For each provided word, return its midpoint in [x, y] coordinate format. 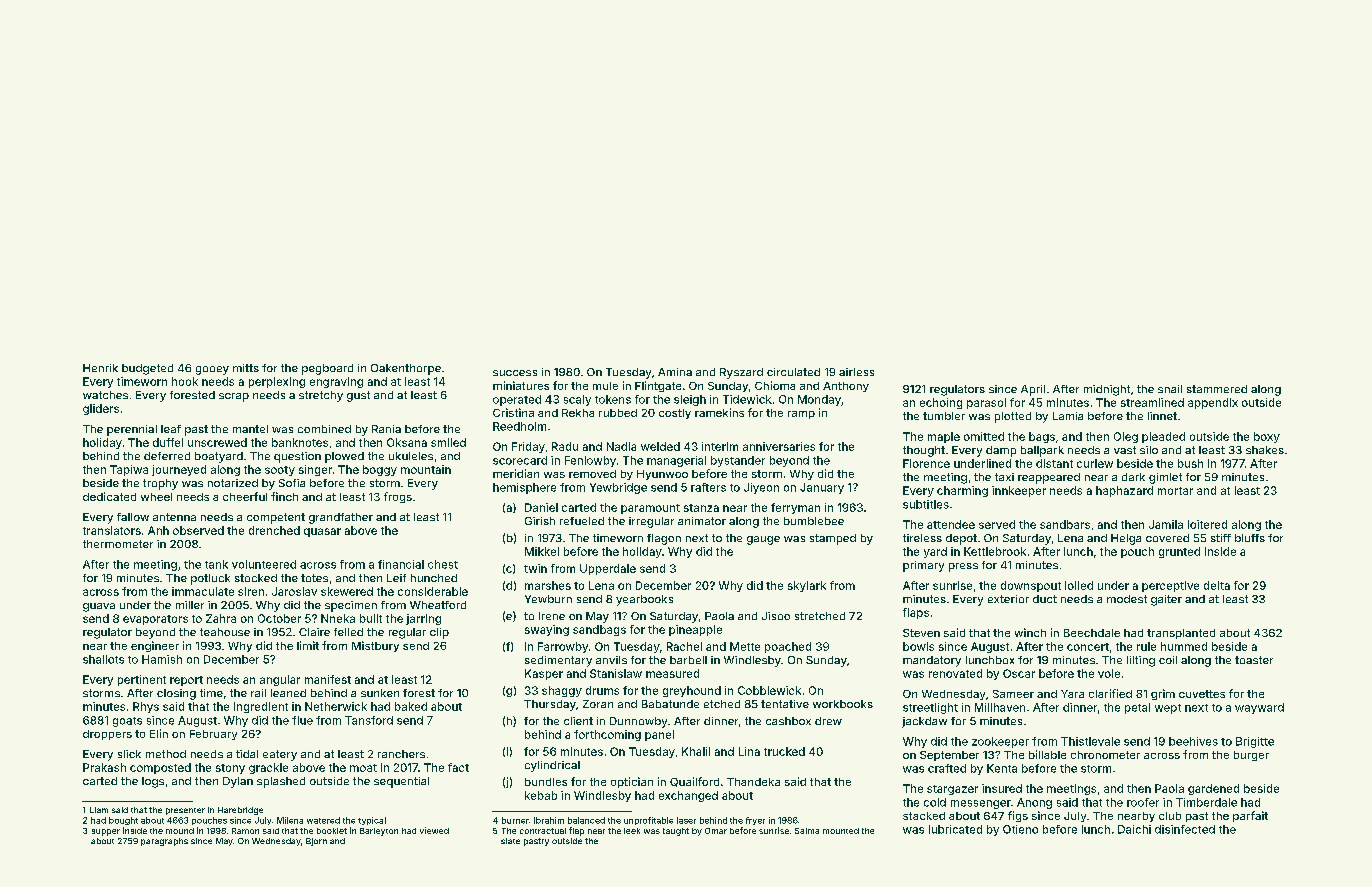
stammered [1217, 389]
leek [632, 831]
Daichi [1134, 829]
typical [372, 821]
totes [314, 578]
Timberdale [1206, 802]
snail [1170, 389]
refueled [582, 521]
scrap [234, 397]
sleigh [690, 400]
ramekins [719, 412]
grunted [1179, 552]
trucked [784, 751]
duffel [168, 442]
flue [302, 720]
